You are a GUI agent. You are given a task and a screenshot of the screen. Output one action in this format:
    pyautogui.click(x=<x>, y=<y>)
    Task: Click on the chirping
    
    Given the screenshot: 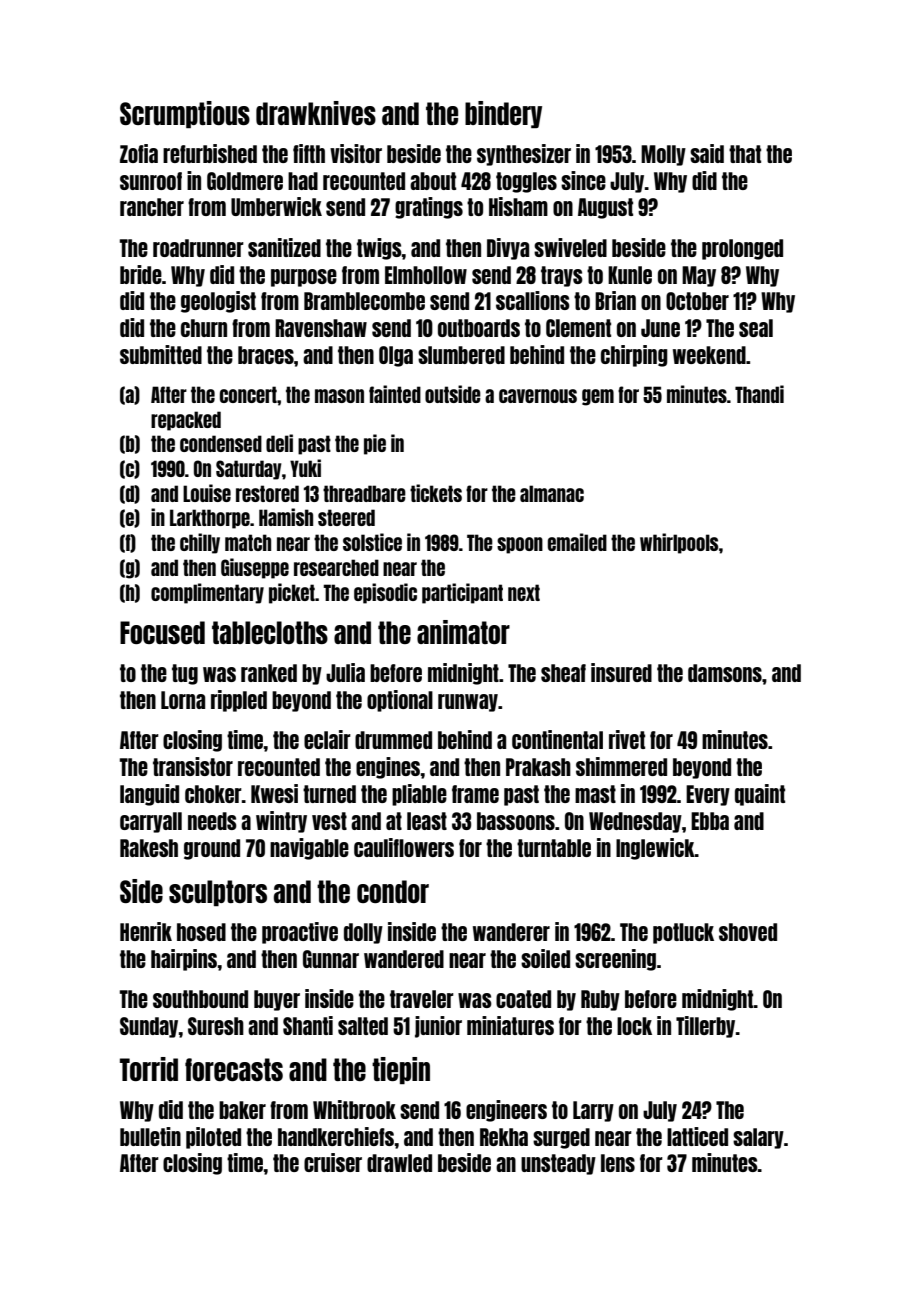 What is the action you would take?
    pyautogui.click(x=634, y=356)
